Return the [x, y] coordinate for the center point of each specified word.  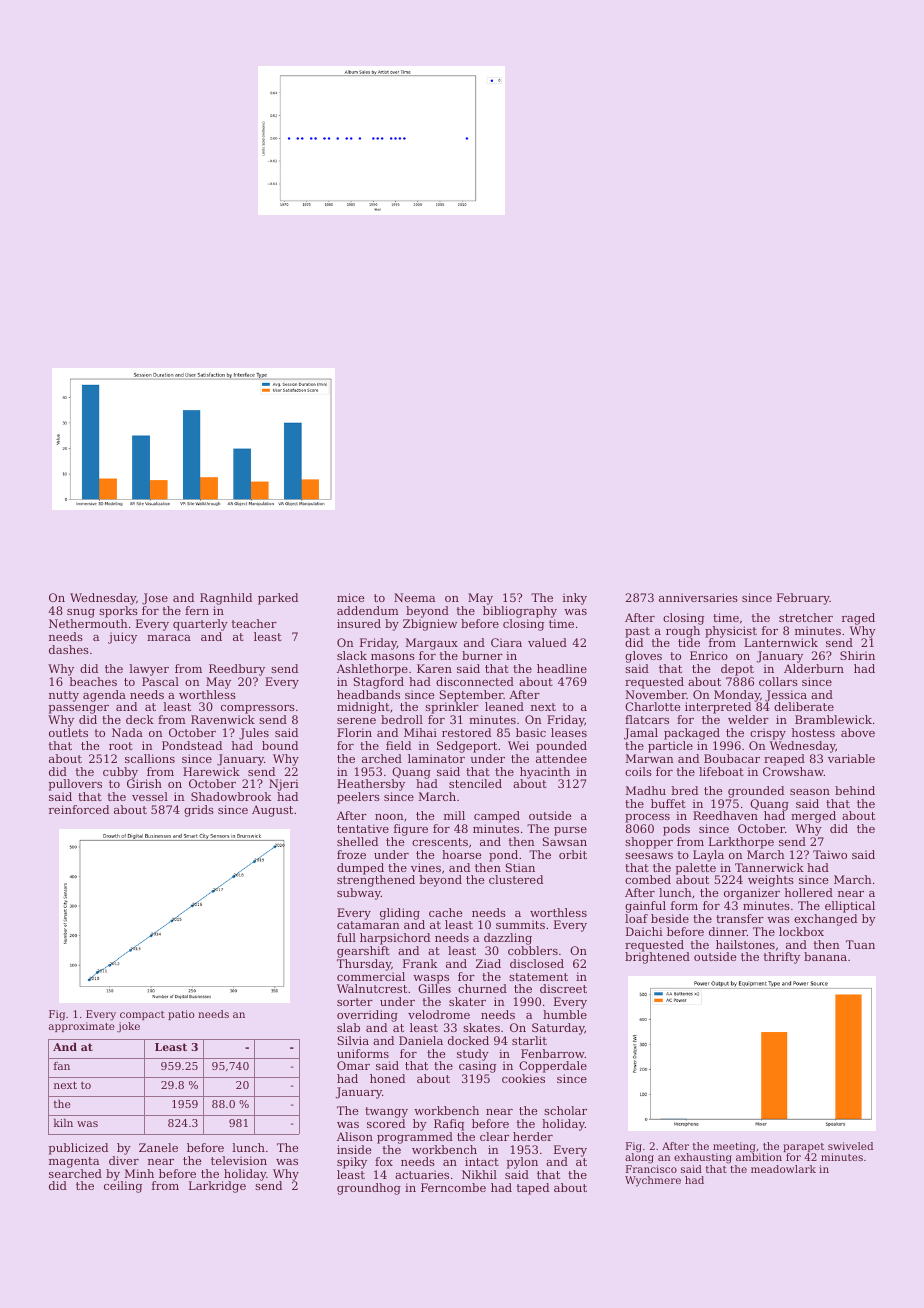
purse [570, 831]
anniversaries [698, 597]
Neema [414, 597]
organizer [752, 894]
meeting [734, 1147]
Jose [155, 599]
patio [181, 1015]
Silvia [353, 1040]
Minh [139, 1173]
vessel [150, 796]
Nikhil [479, 1174]
